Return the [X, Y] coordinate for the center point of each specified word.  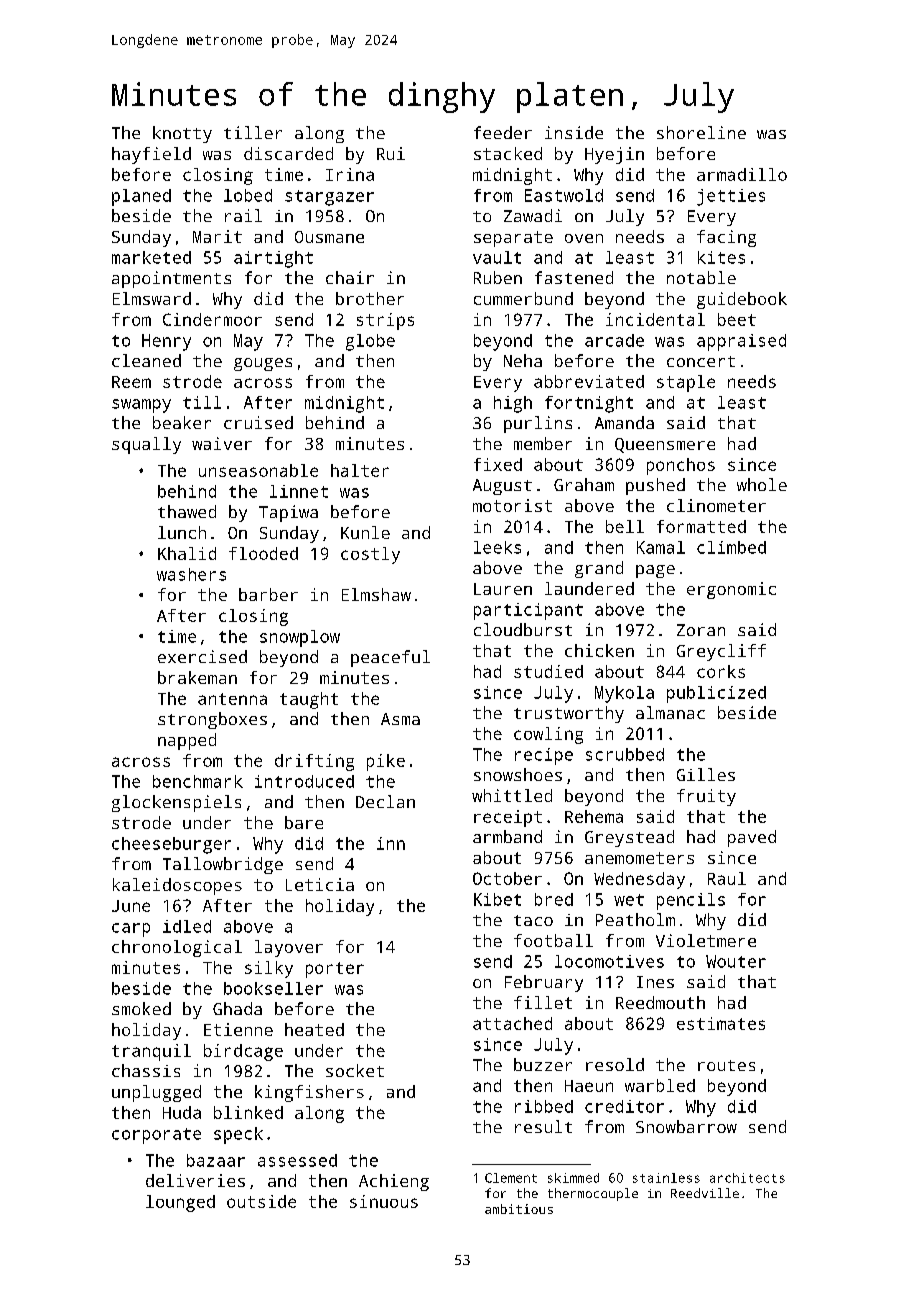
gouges [263, 364]
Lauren [503, 589]
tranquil [151, 1052]
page [655, 571]
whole [762, 484]
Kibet [497, 899]
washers [191, 574]
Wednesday [639, 880]
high [513, 404]
